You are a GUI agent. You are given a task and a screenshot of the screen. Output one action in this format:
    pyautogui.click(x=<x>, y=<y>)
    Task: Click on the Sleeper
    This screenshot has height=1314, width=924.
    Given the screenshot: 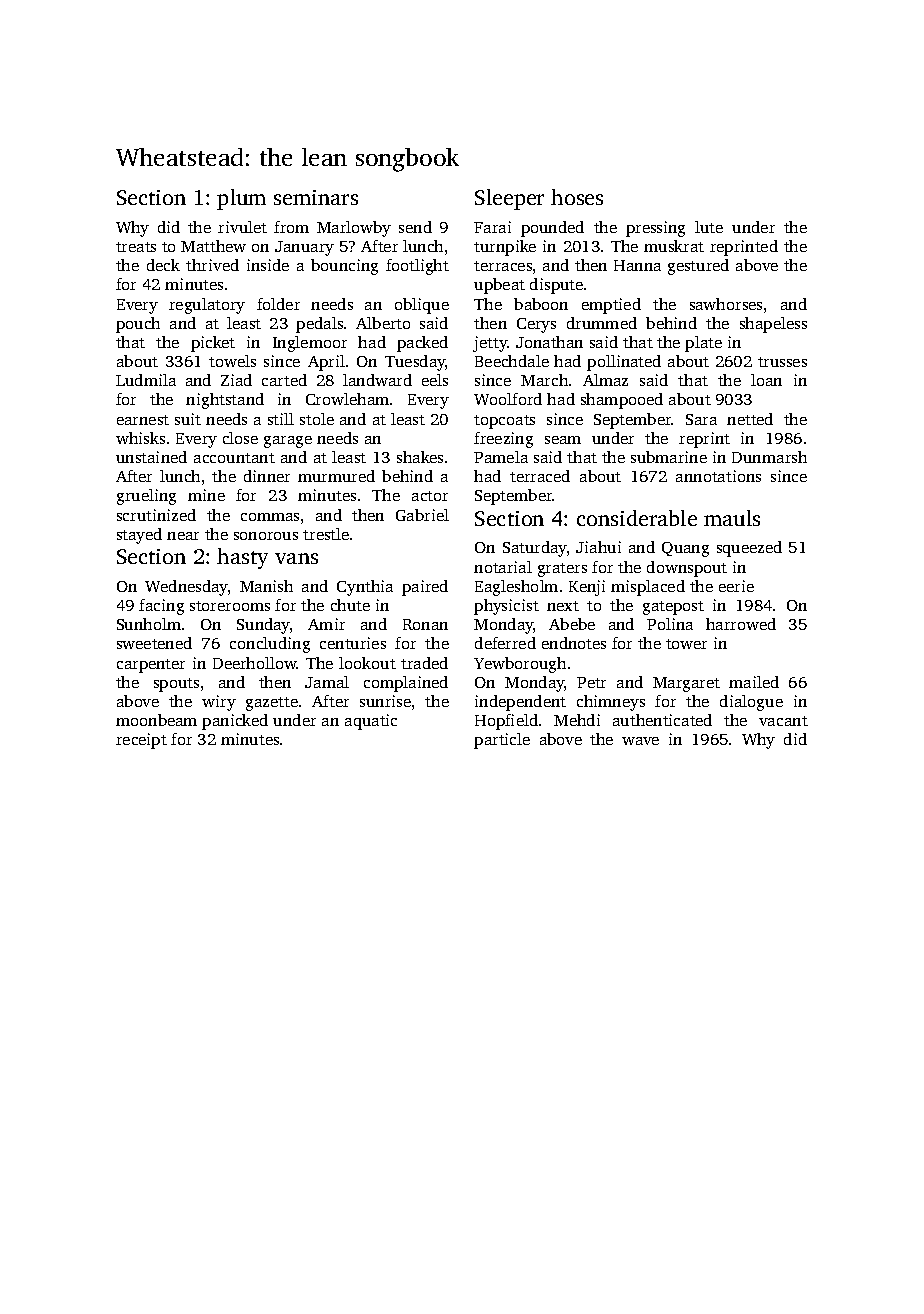 What is the action you would take?
    pyautogui.click(x=509, y=199)
